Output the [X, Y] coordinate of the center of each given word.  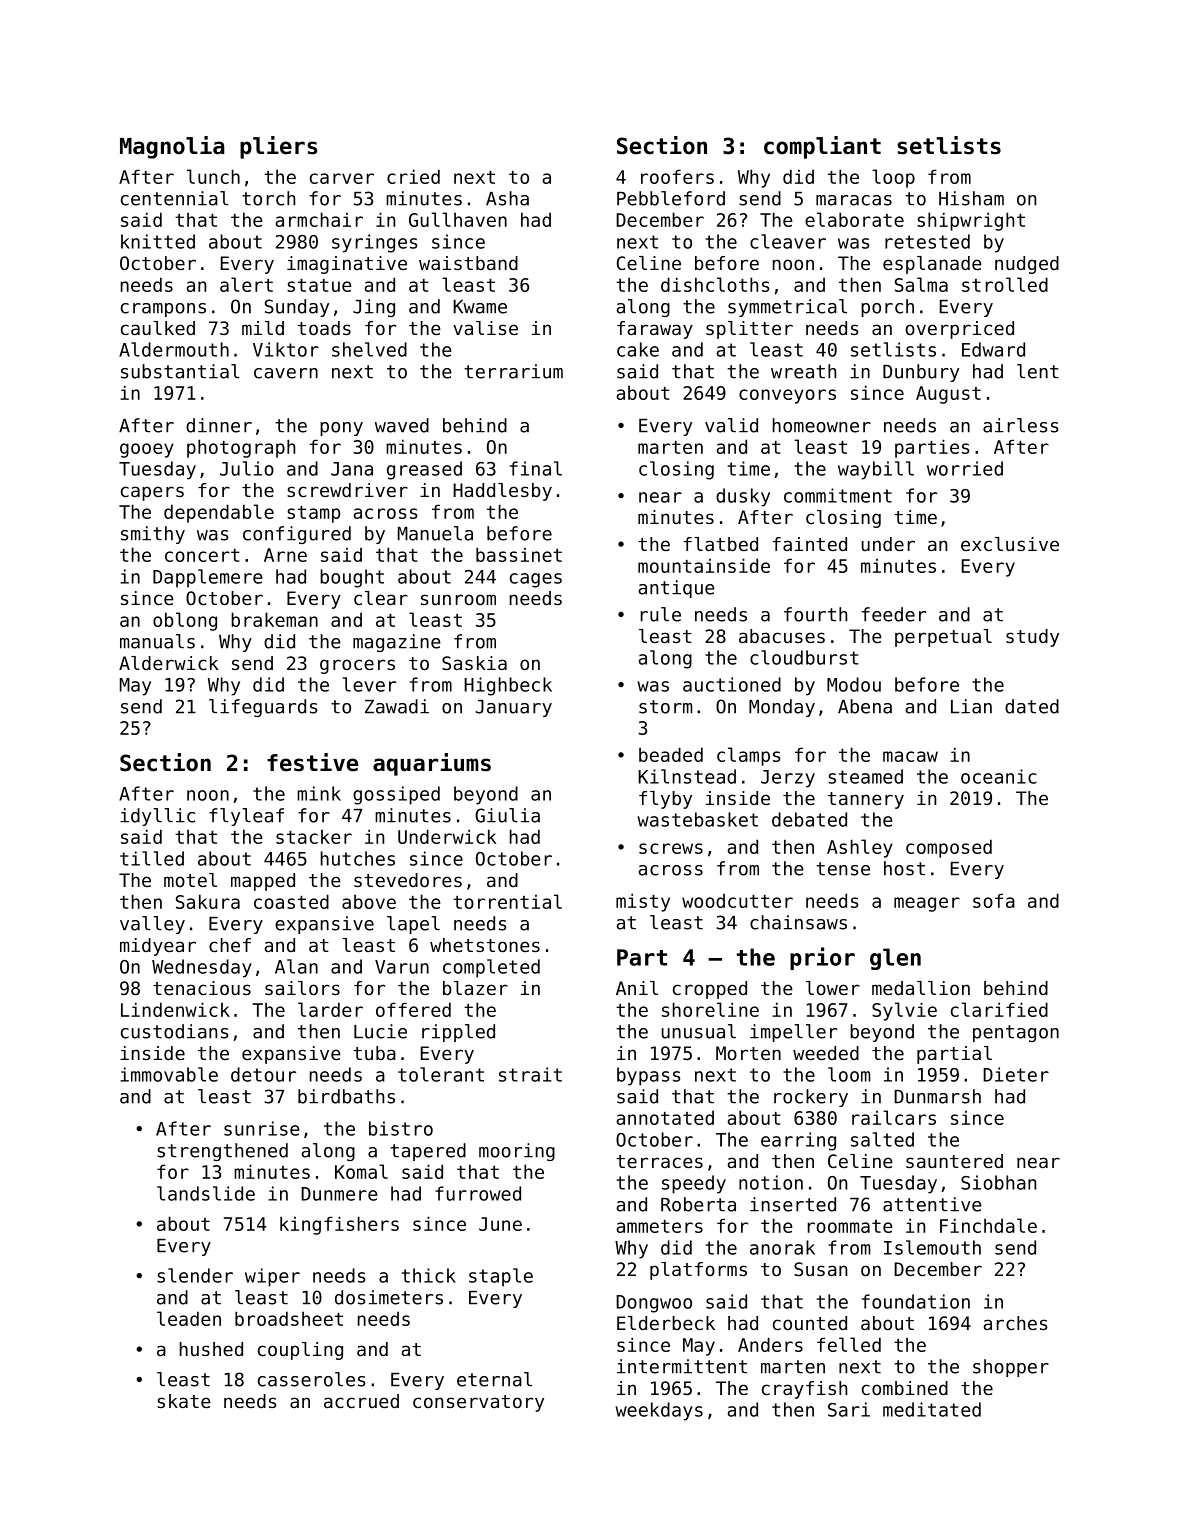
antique [676, 589]
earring [798, 1141]
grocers [357, 666]
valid [731, 425]
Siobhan [998, 1182]
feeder [894, 614]
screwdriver [347, 490]
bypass [648, 1076]
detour [263, 1074]
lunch [213, 176]
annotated [665, 1117]
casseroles [311, 1379]
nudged [1027, 265]
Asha [507, 198]
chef [230, 945]
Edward [993, 349]
